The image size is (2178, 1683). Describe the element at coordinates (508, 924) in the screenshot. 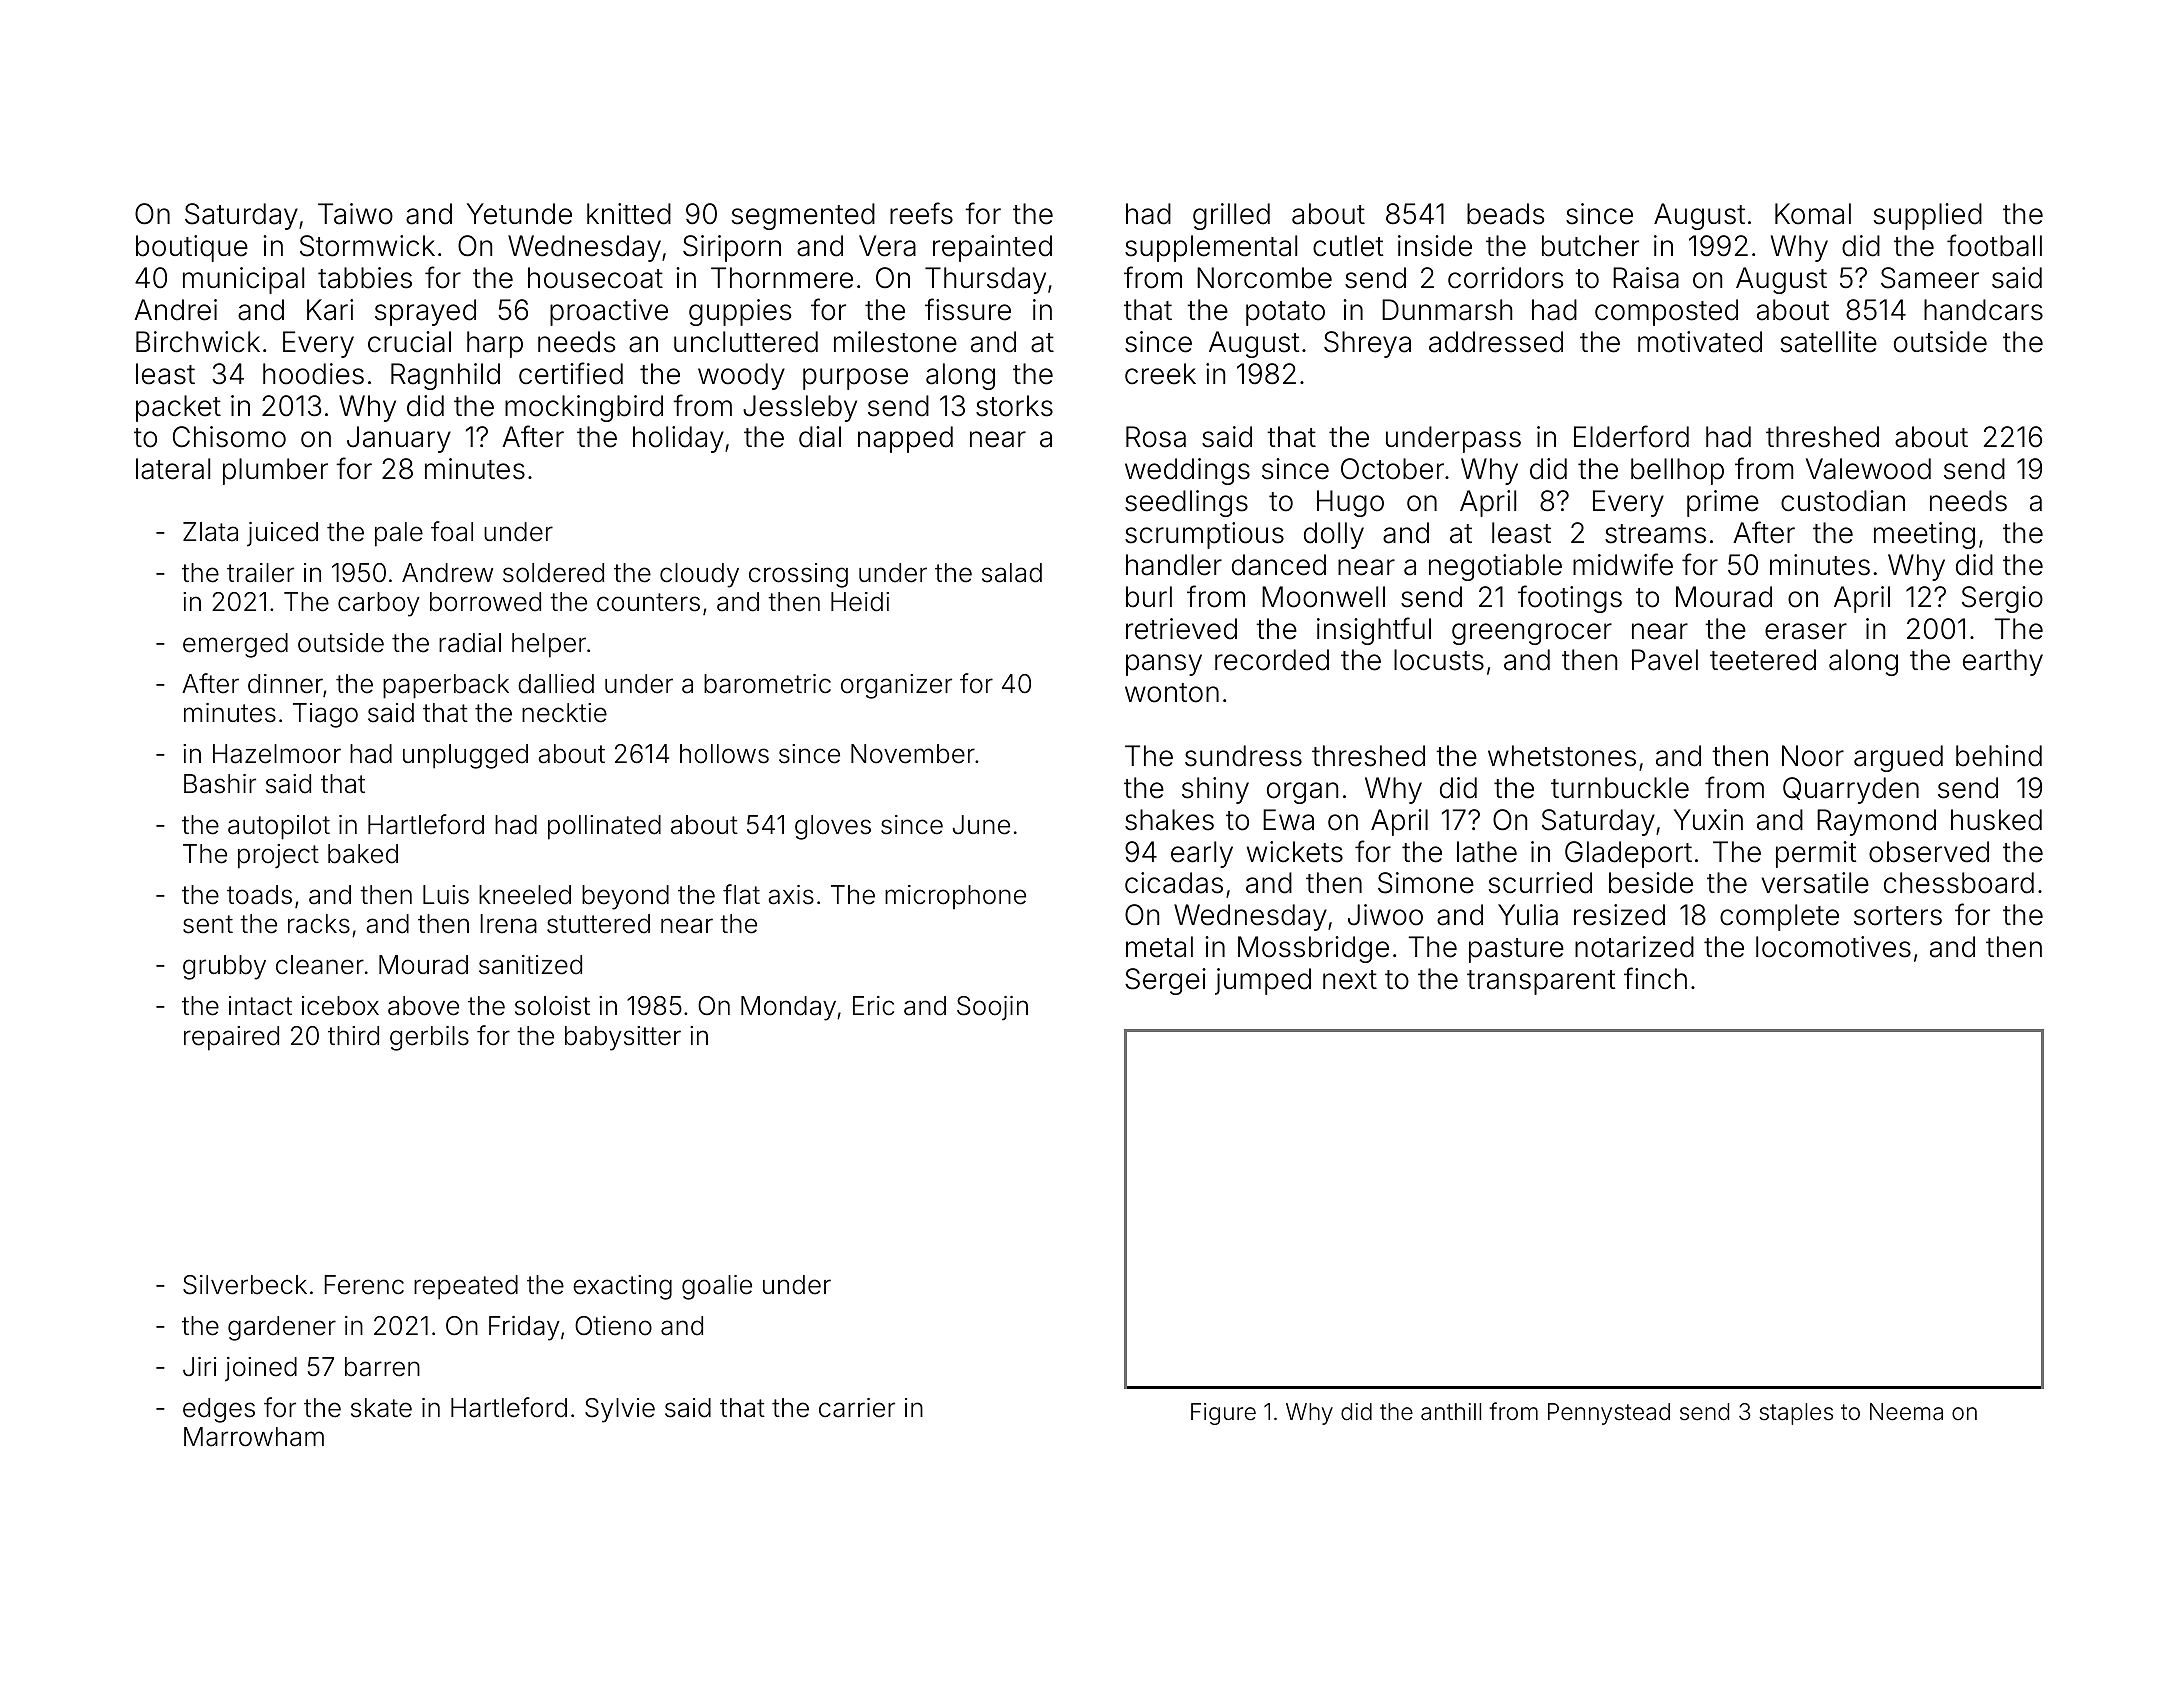

I see `Irena` at that location.
